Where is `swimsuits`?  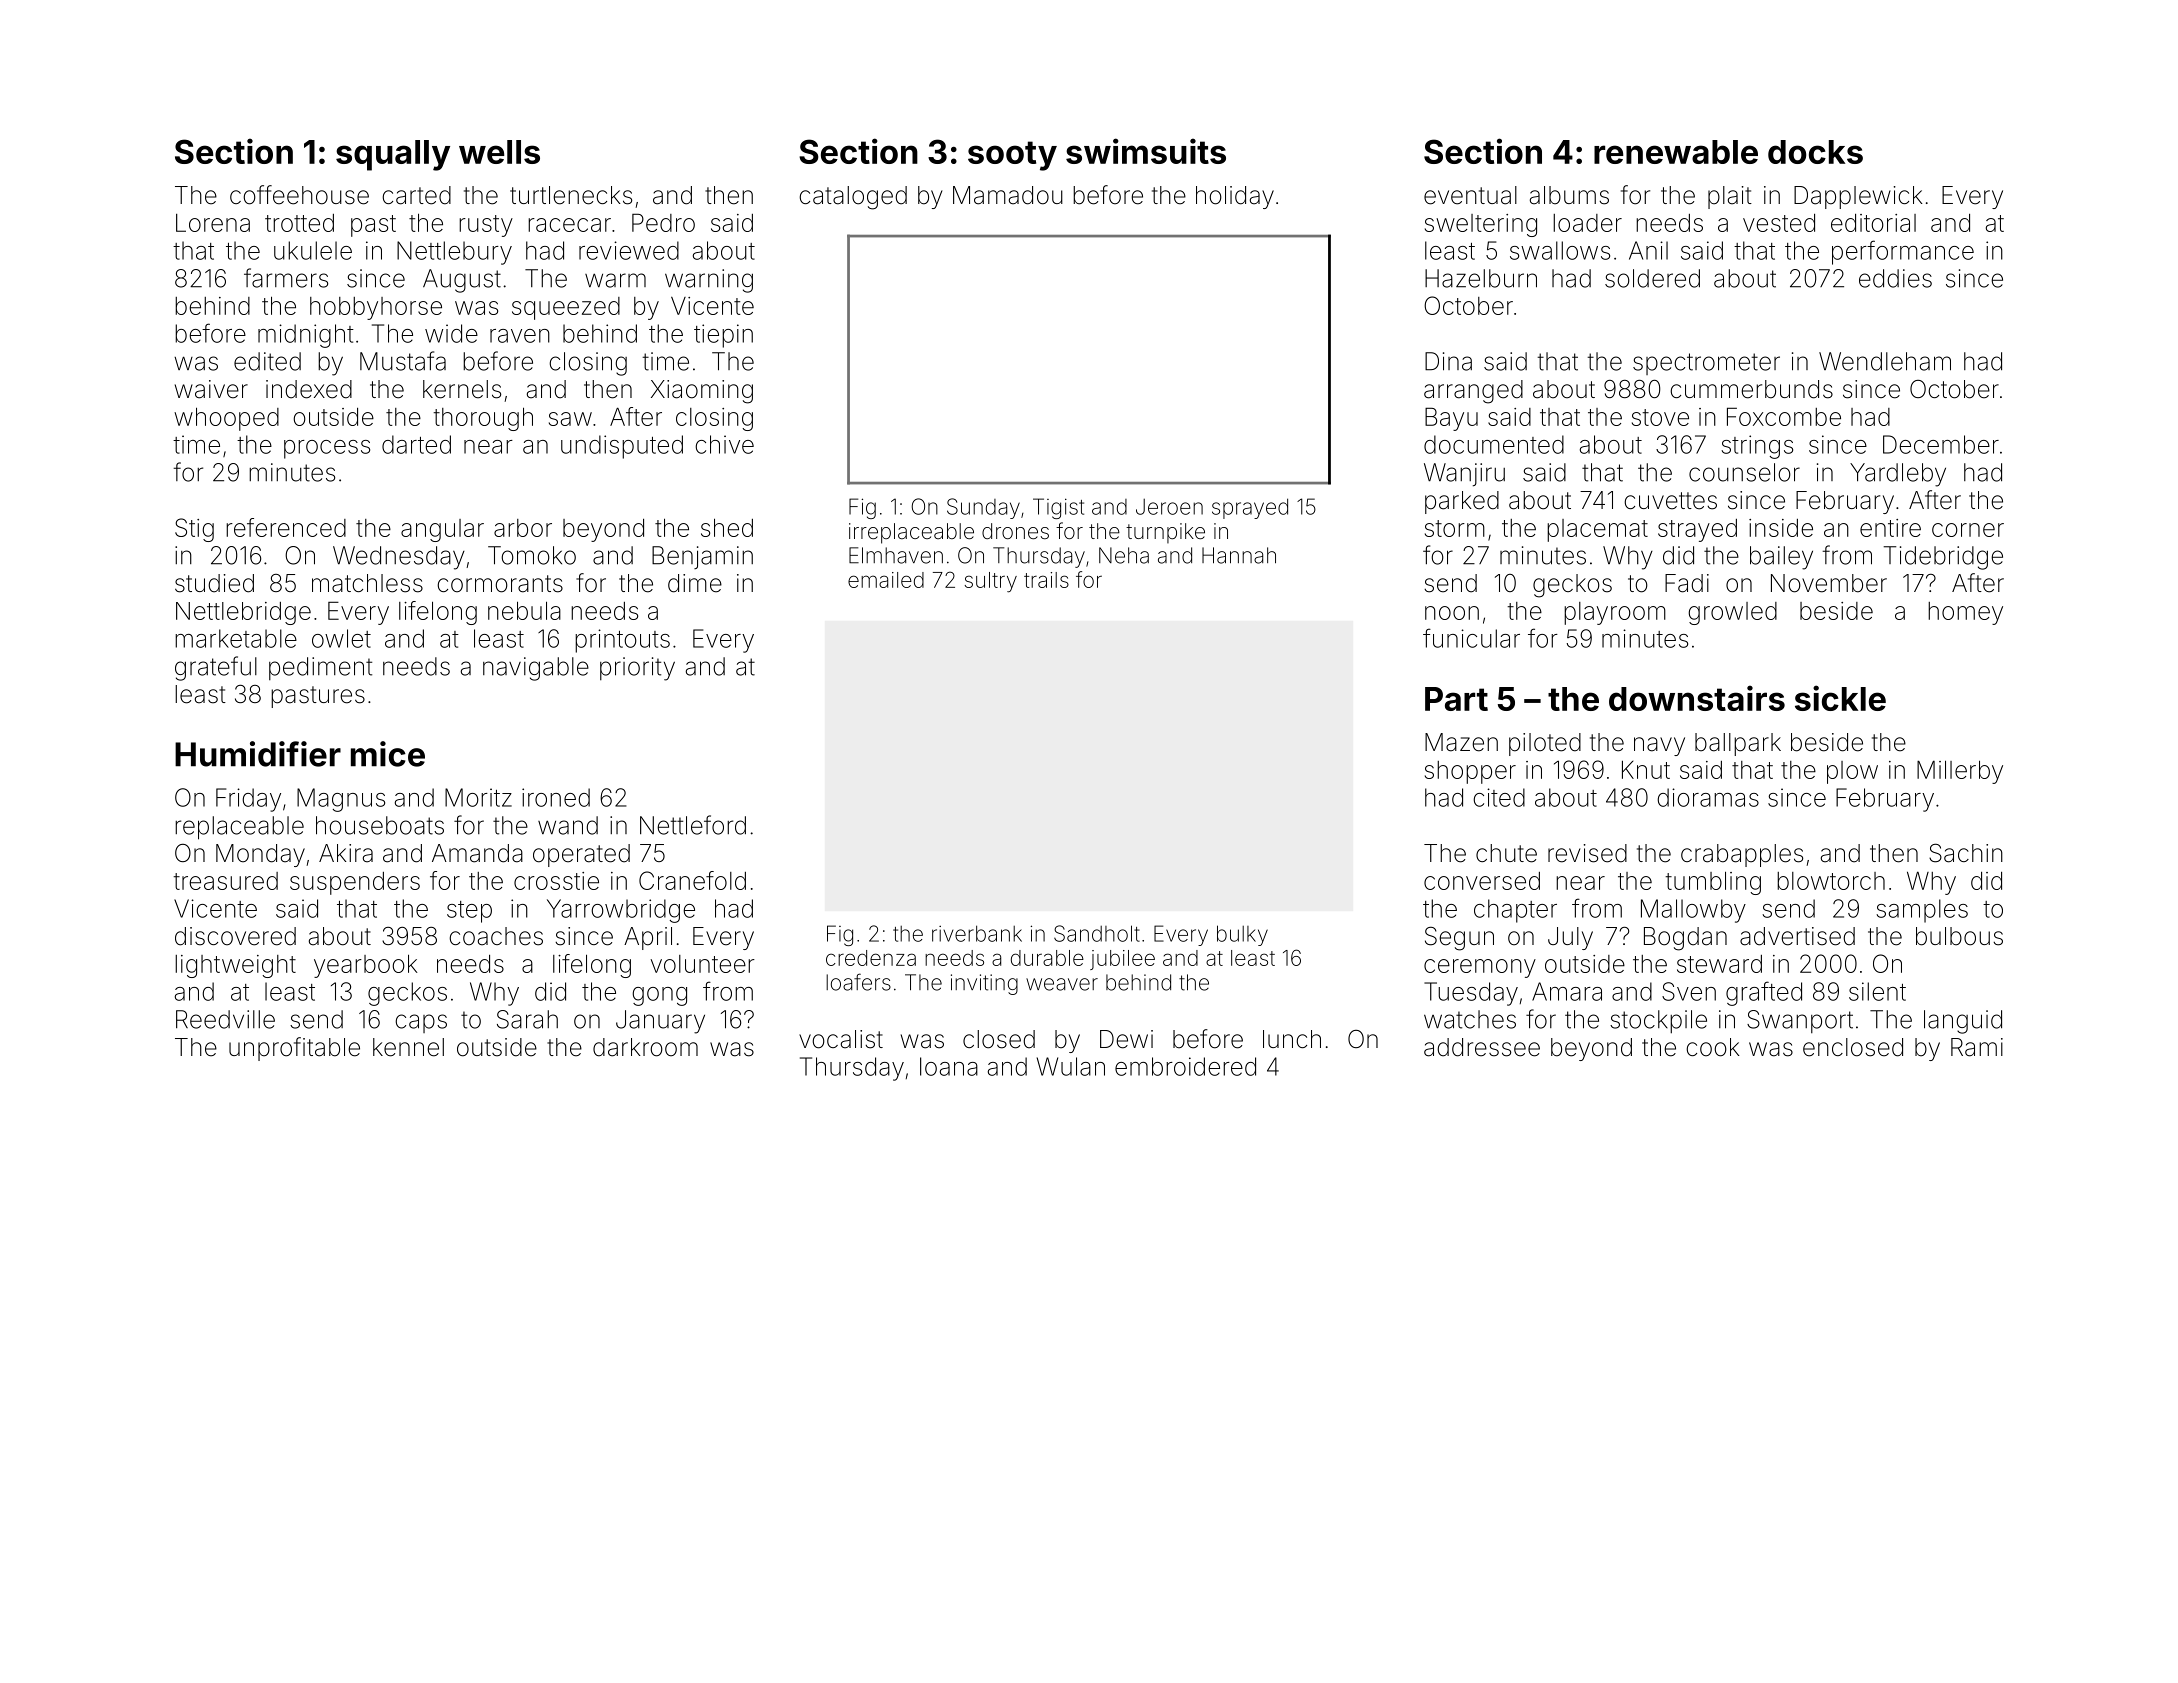 swimsuits is located at coordinates (1146, 151).
